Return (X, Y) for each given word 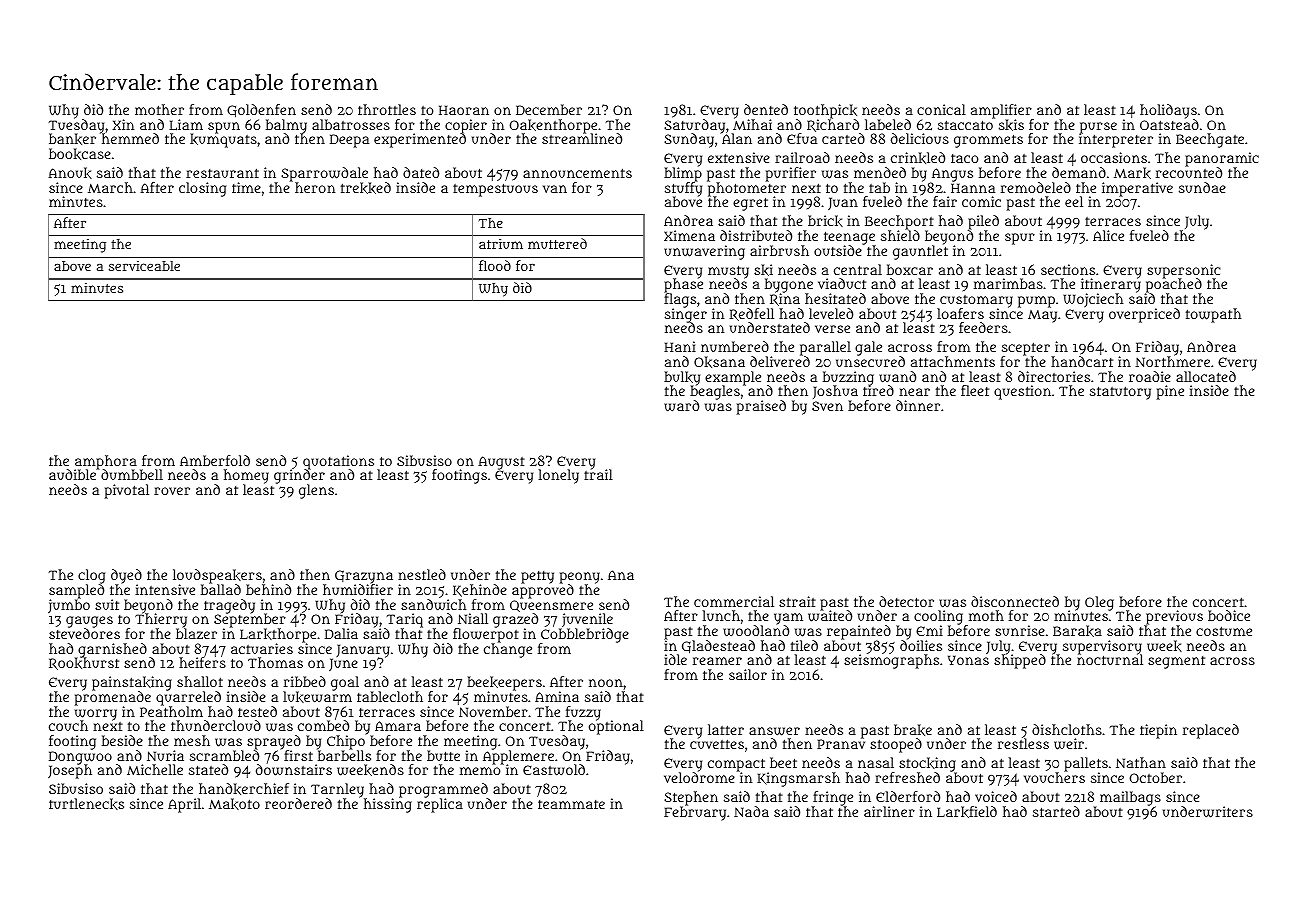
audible (72, 475)
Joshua (835, 393)
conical (941, 109)
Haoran (464, 110)
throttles (387, 109)
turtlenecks (86, 804)
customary (976, 301)
